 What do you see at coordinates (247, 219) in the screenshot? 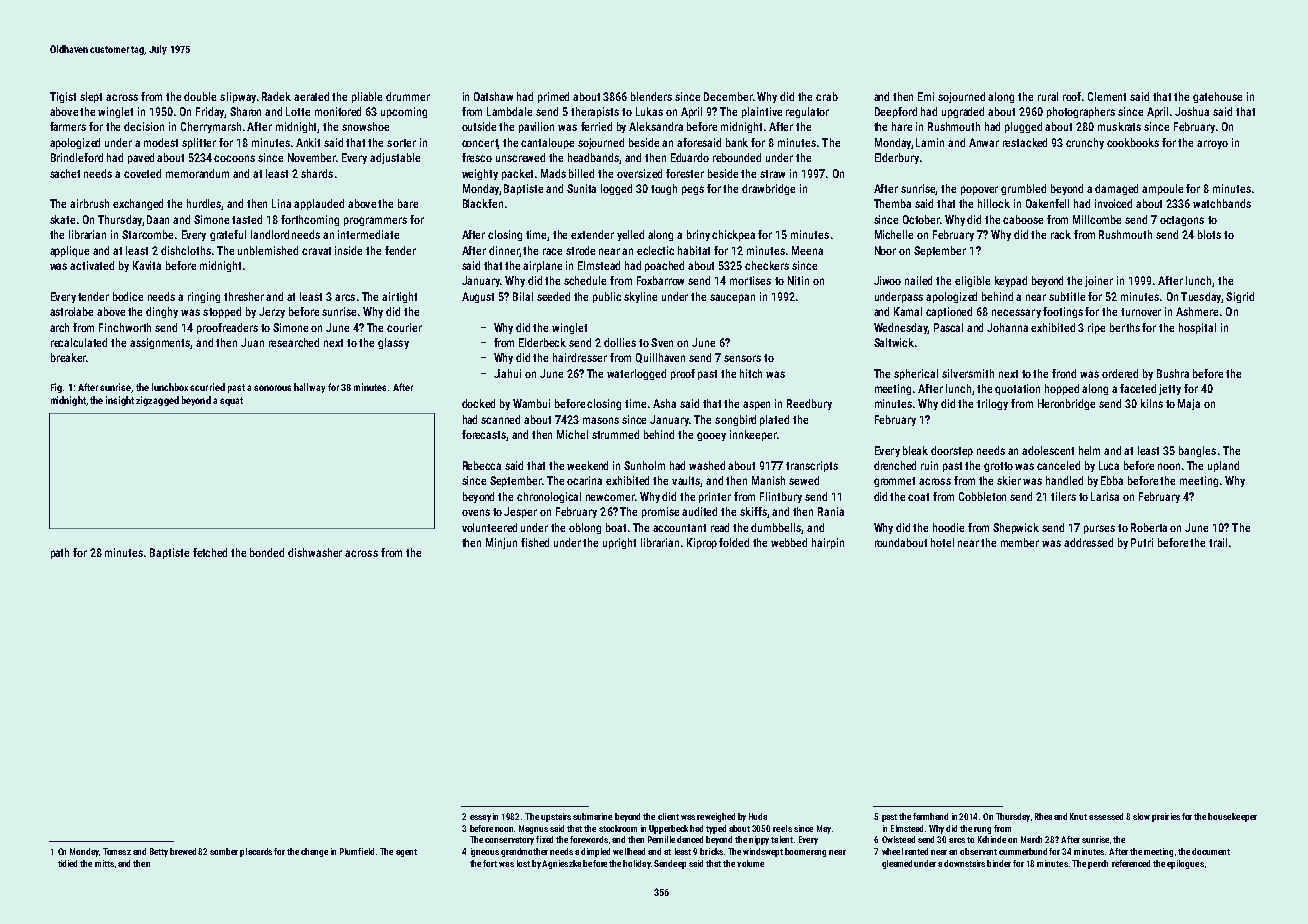
I see `tasted` at bounding box center [247, 219].
